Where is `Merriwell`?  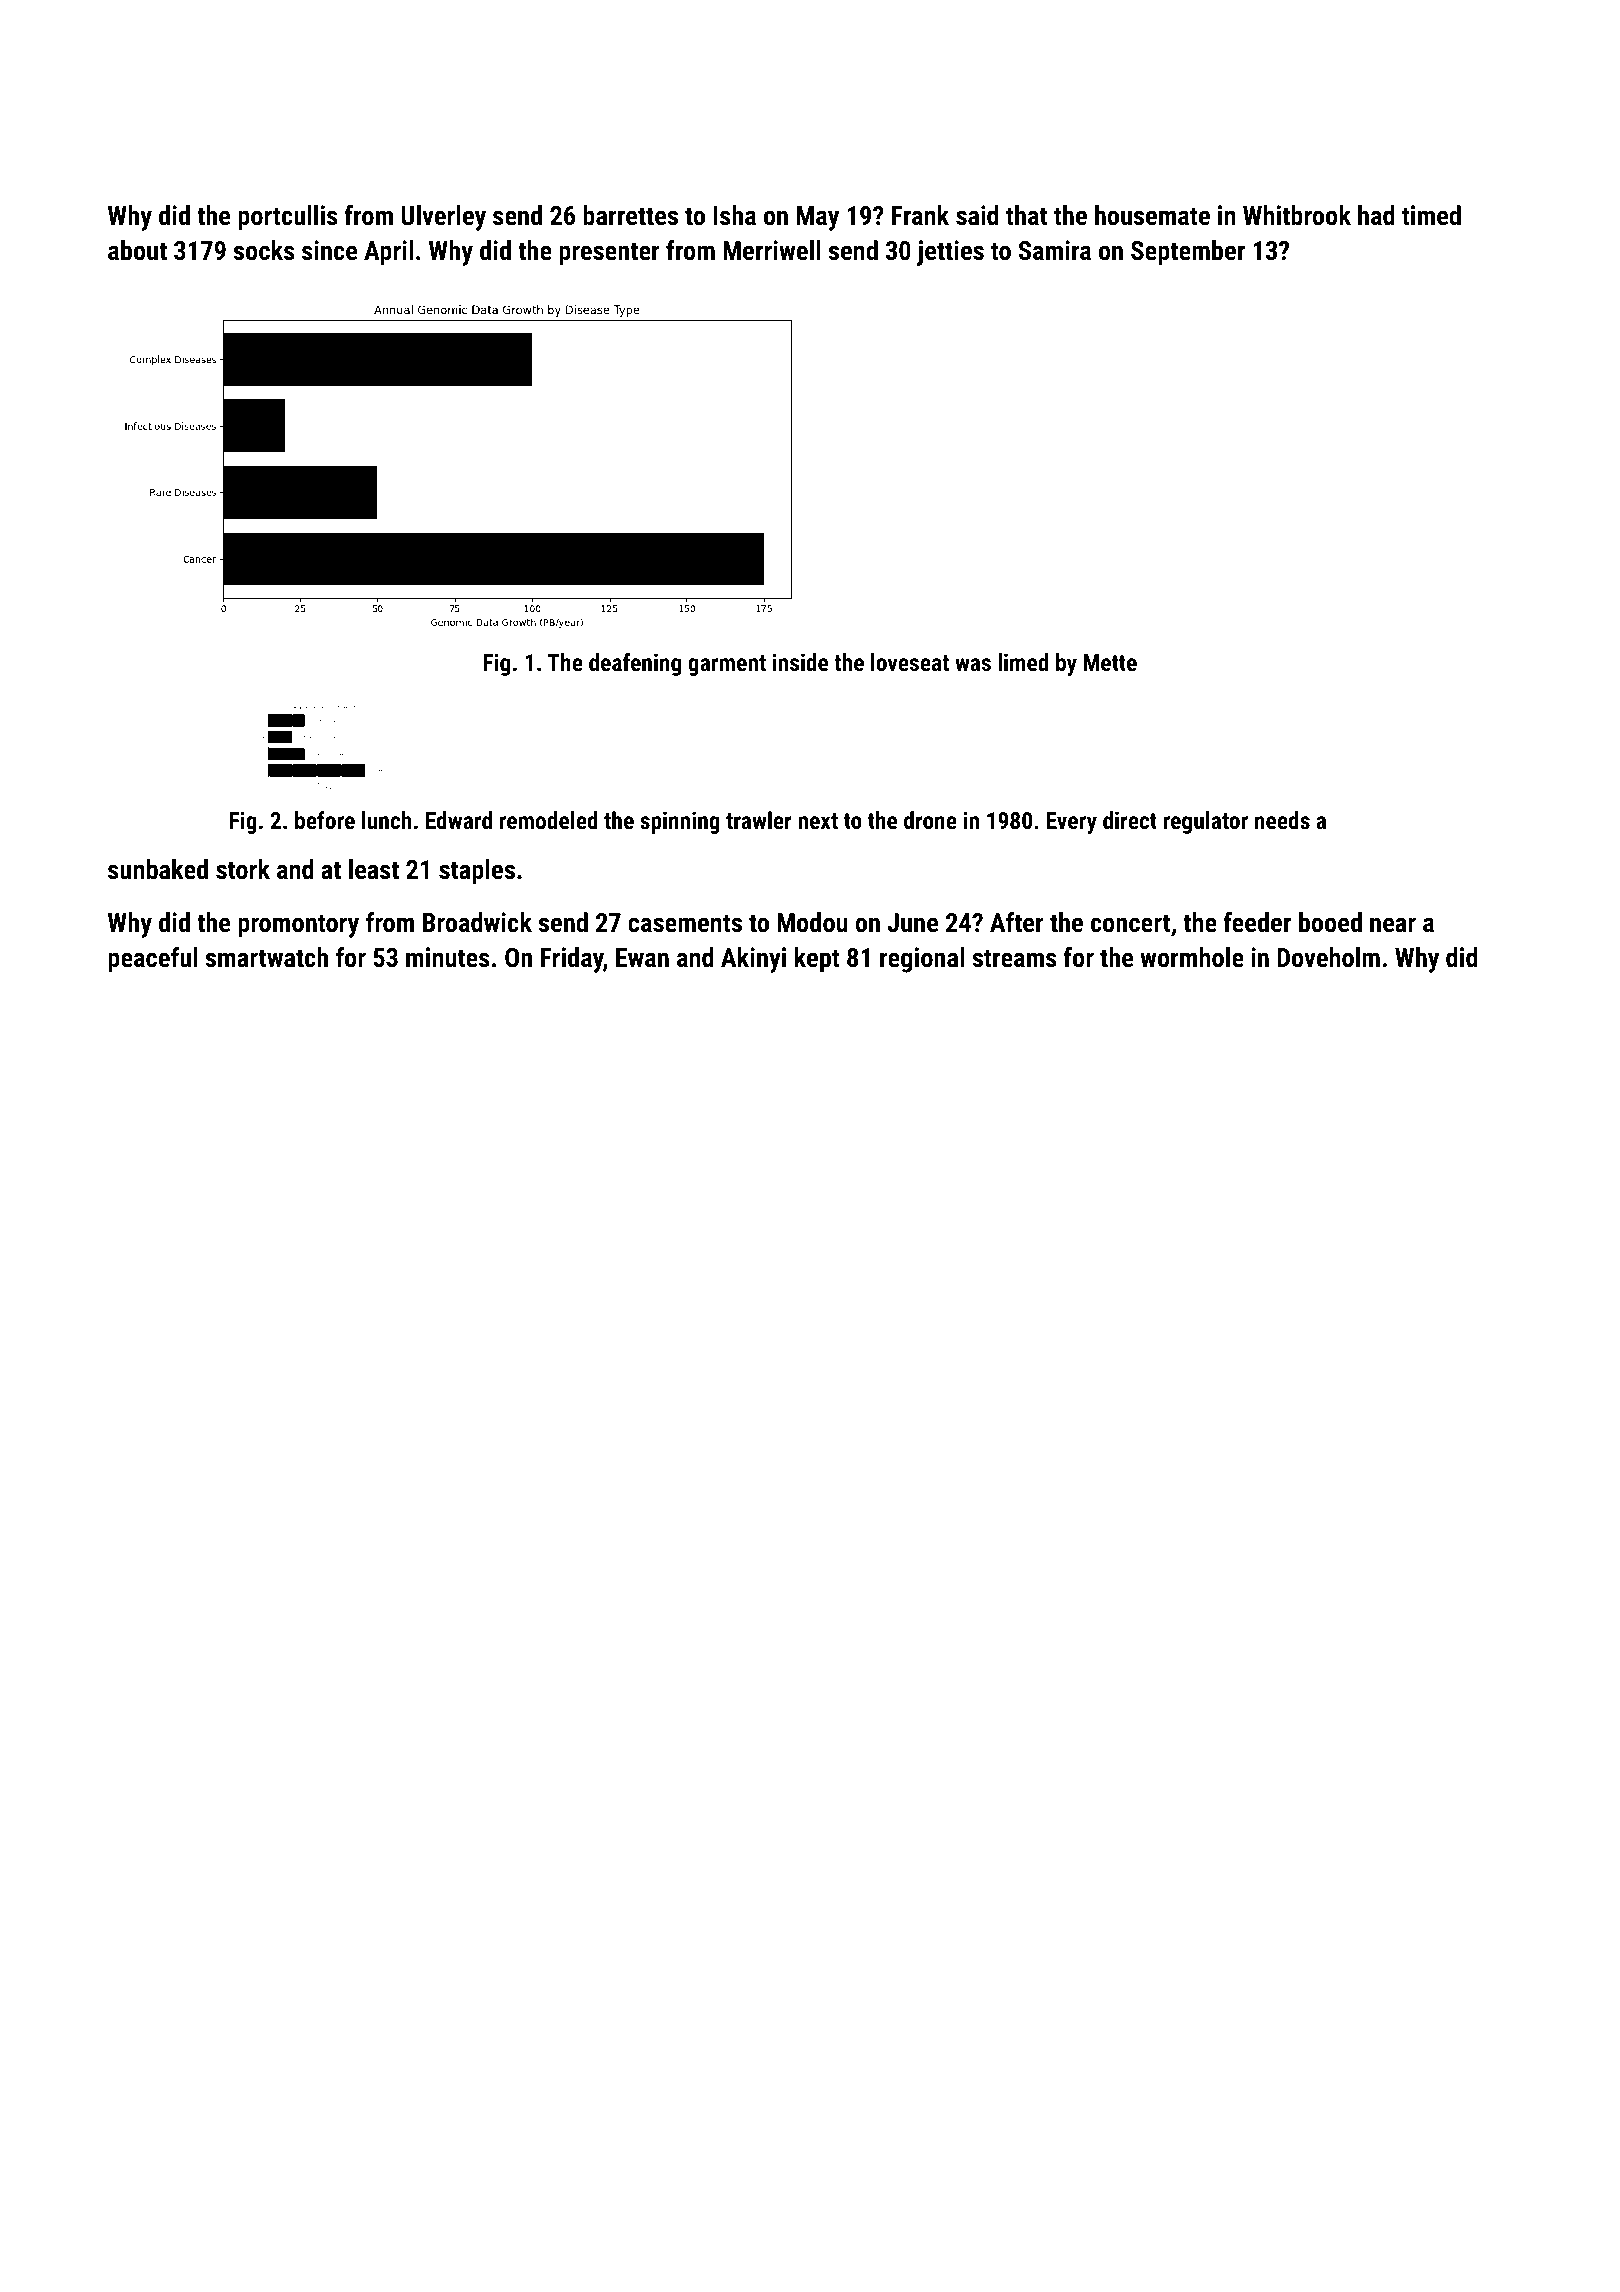 Merriwell is located at coordinates (771, 250).
